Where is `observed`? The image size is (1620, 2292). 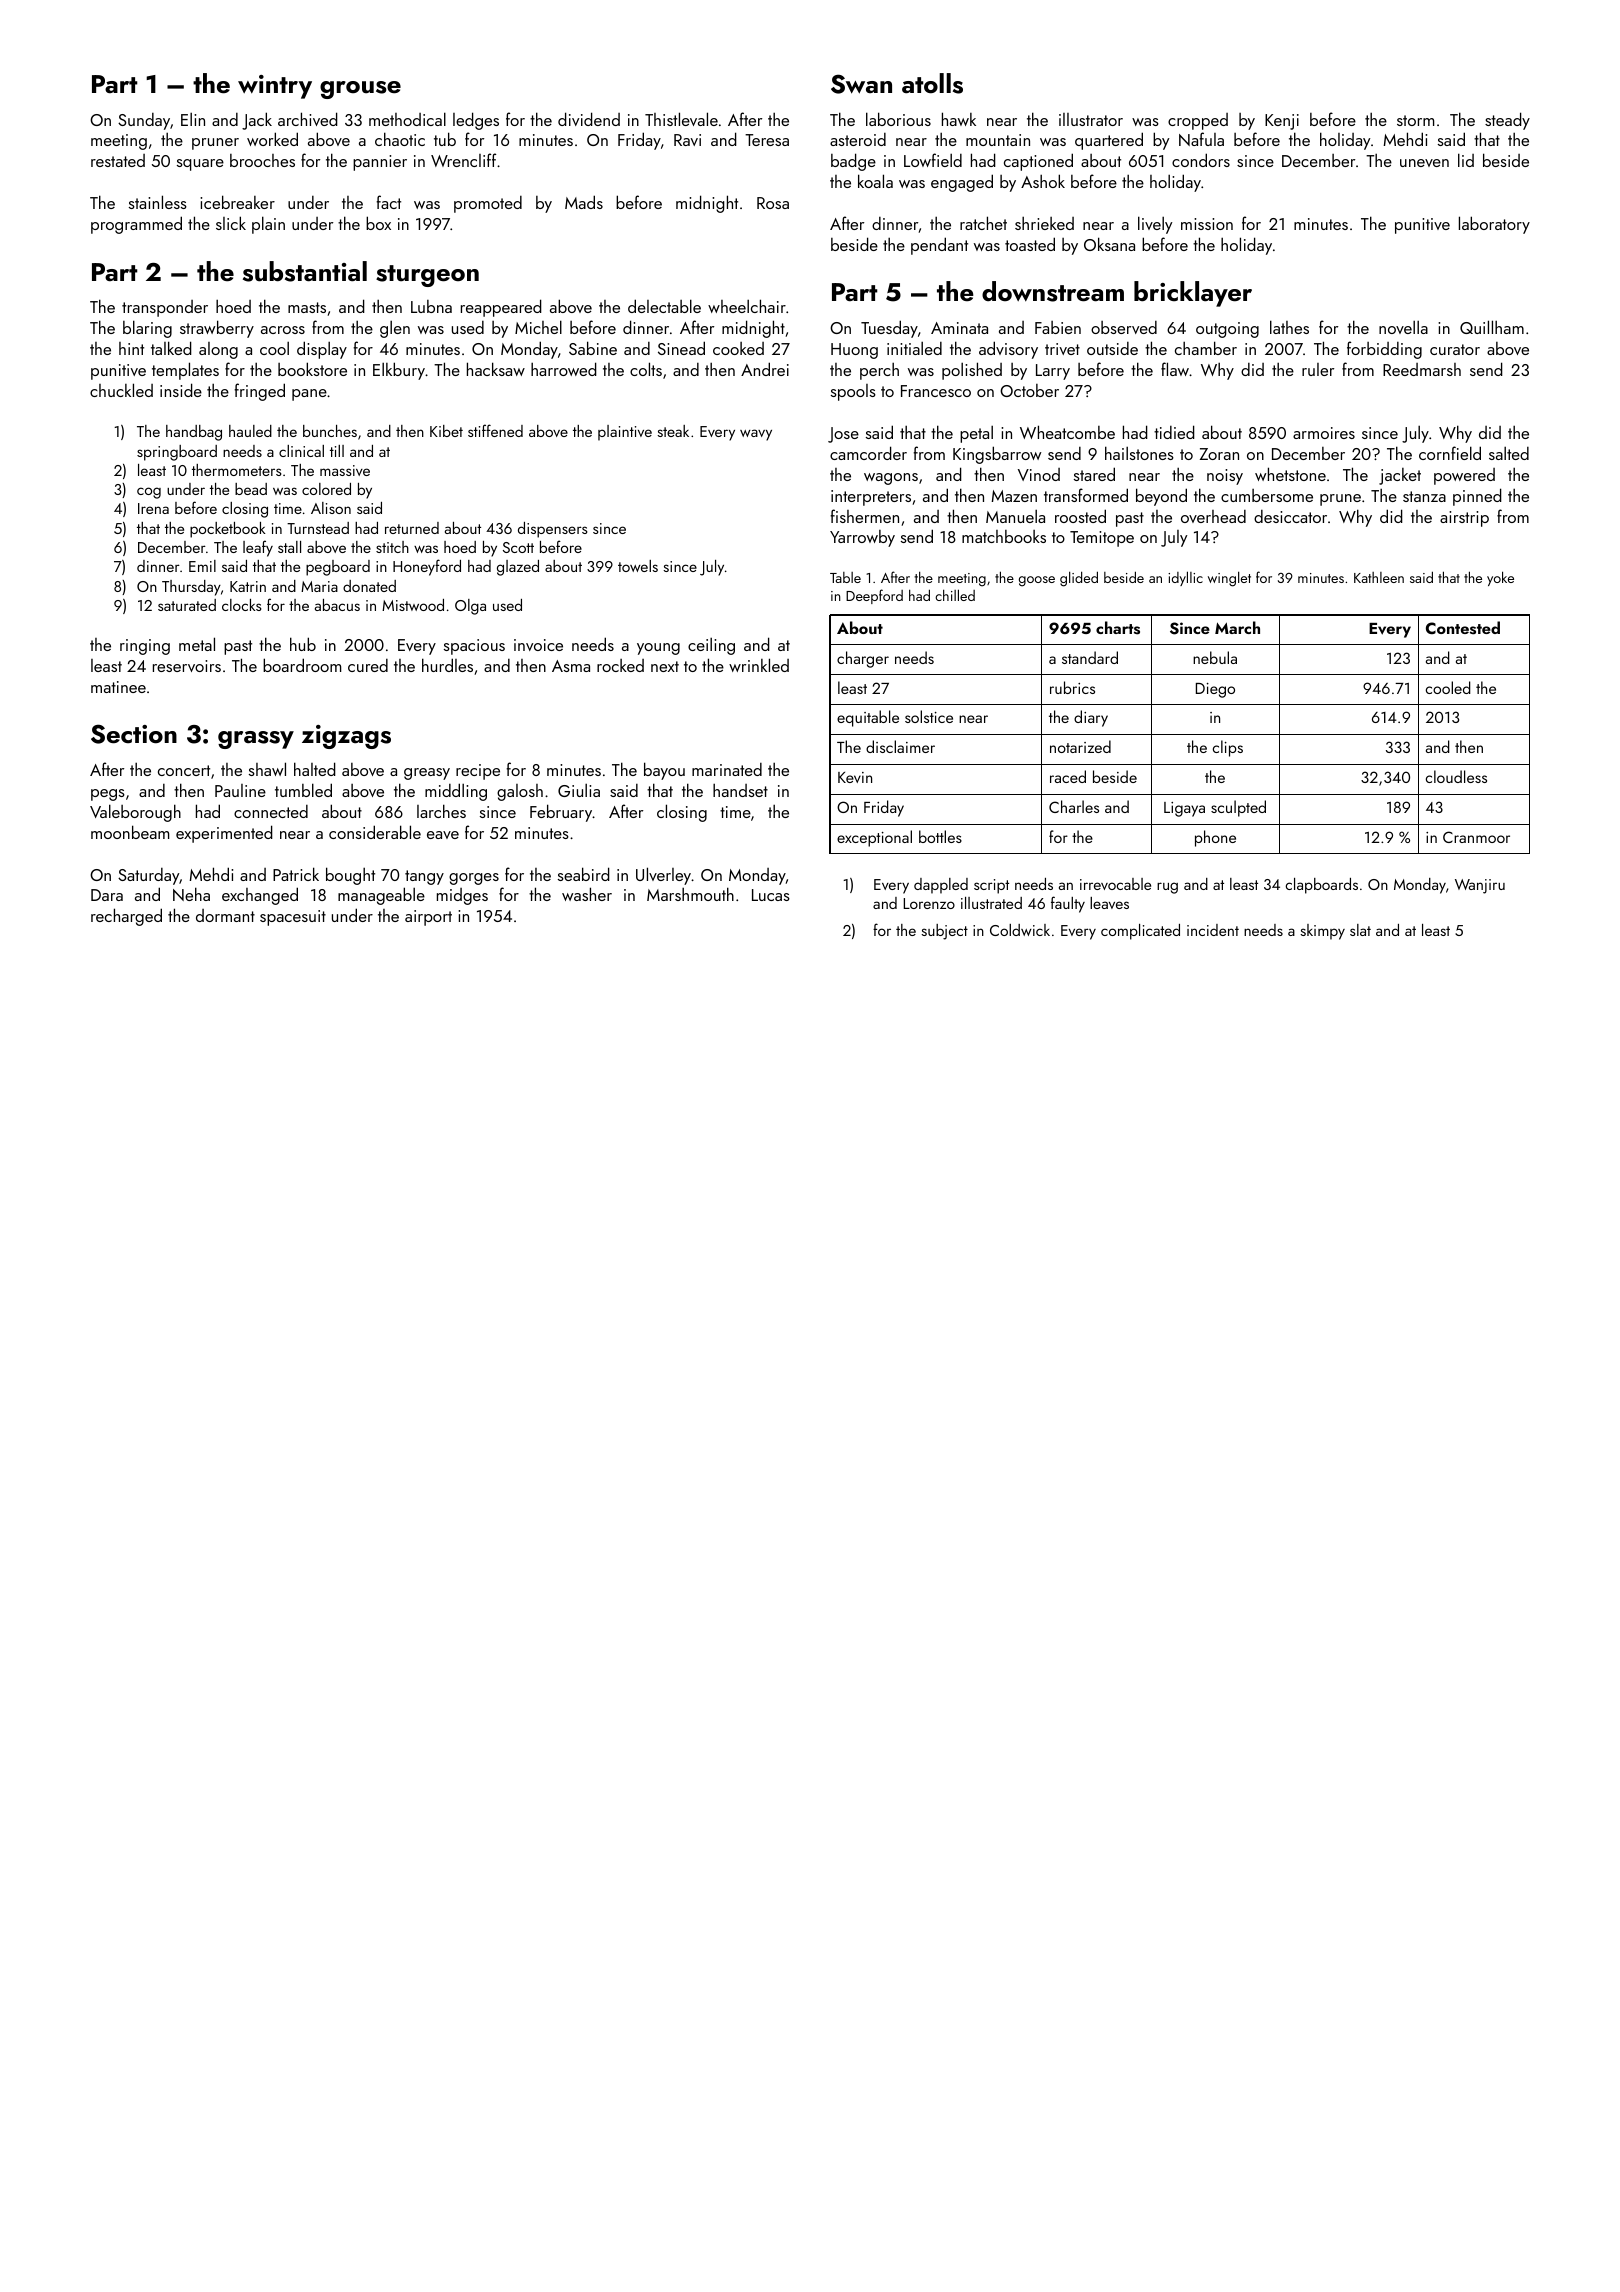 observed is located at coordinates (1124, 327).
